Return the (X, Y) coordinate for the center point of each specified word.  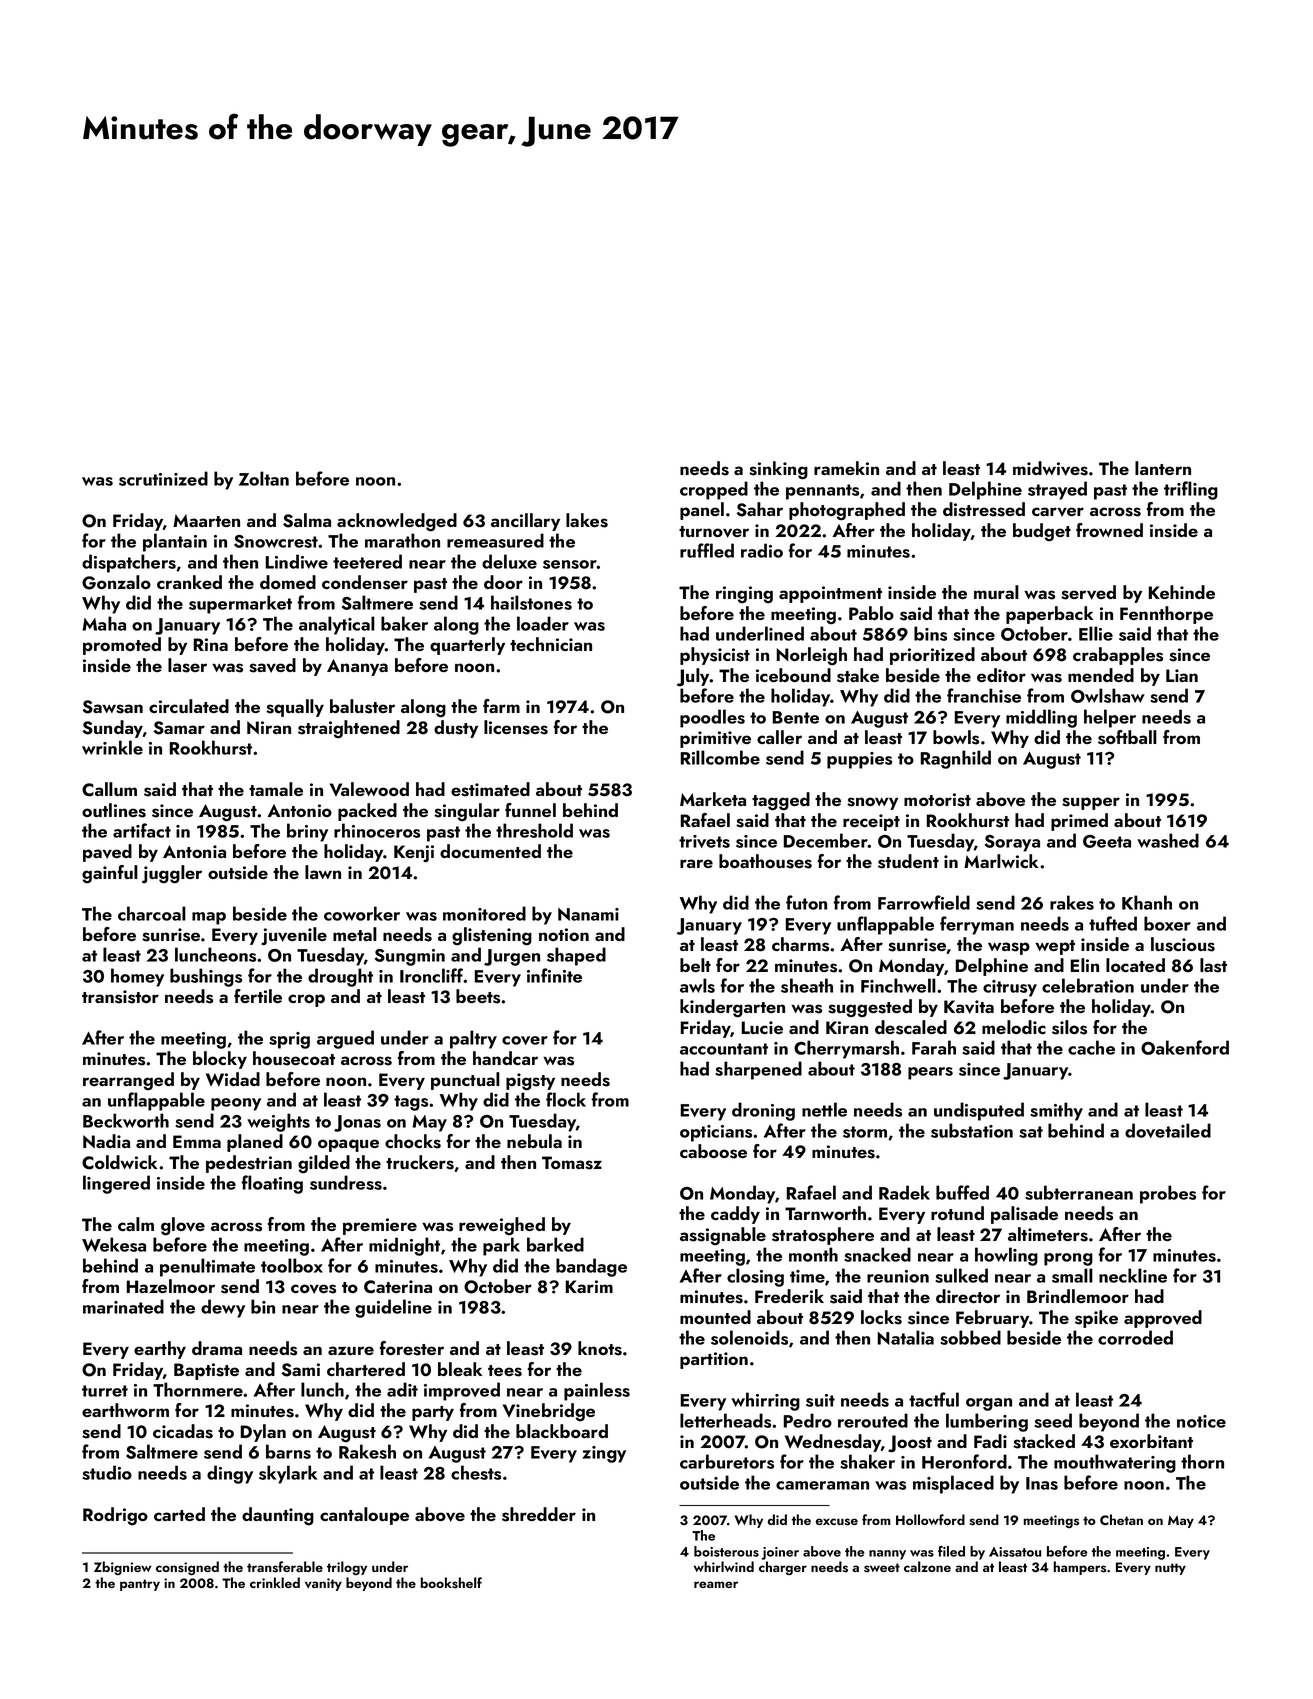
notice (1201, 1421)
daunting (278, 1516)
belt (695, 965)
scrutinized (163, 478)
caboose (713, 1151)
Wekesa (114, 1244)
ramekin (846, 468)
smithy (1056, 1111)
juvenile (294, 936)
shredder (539, 1514)
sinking (778, 470)
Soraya (1012, 843)
